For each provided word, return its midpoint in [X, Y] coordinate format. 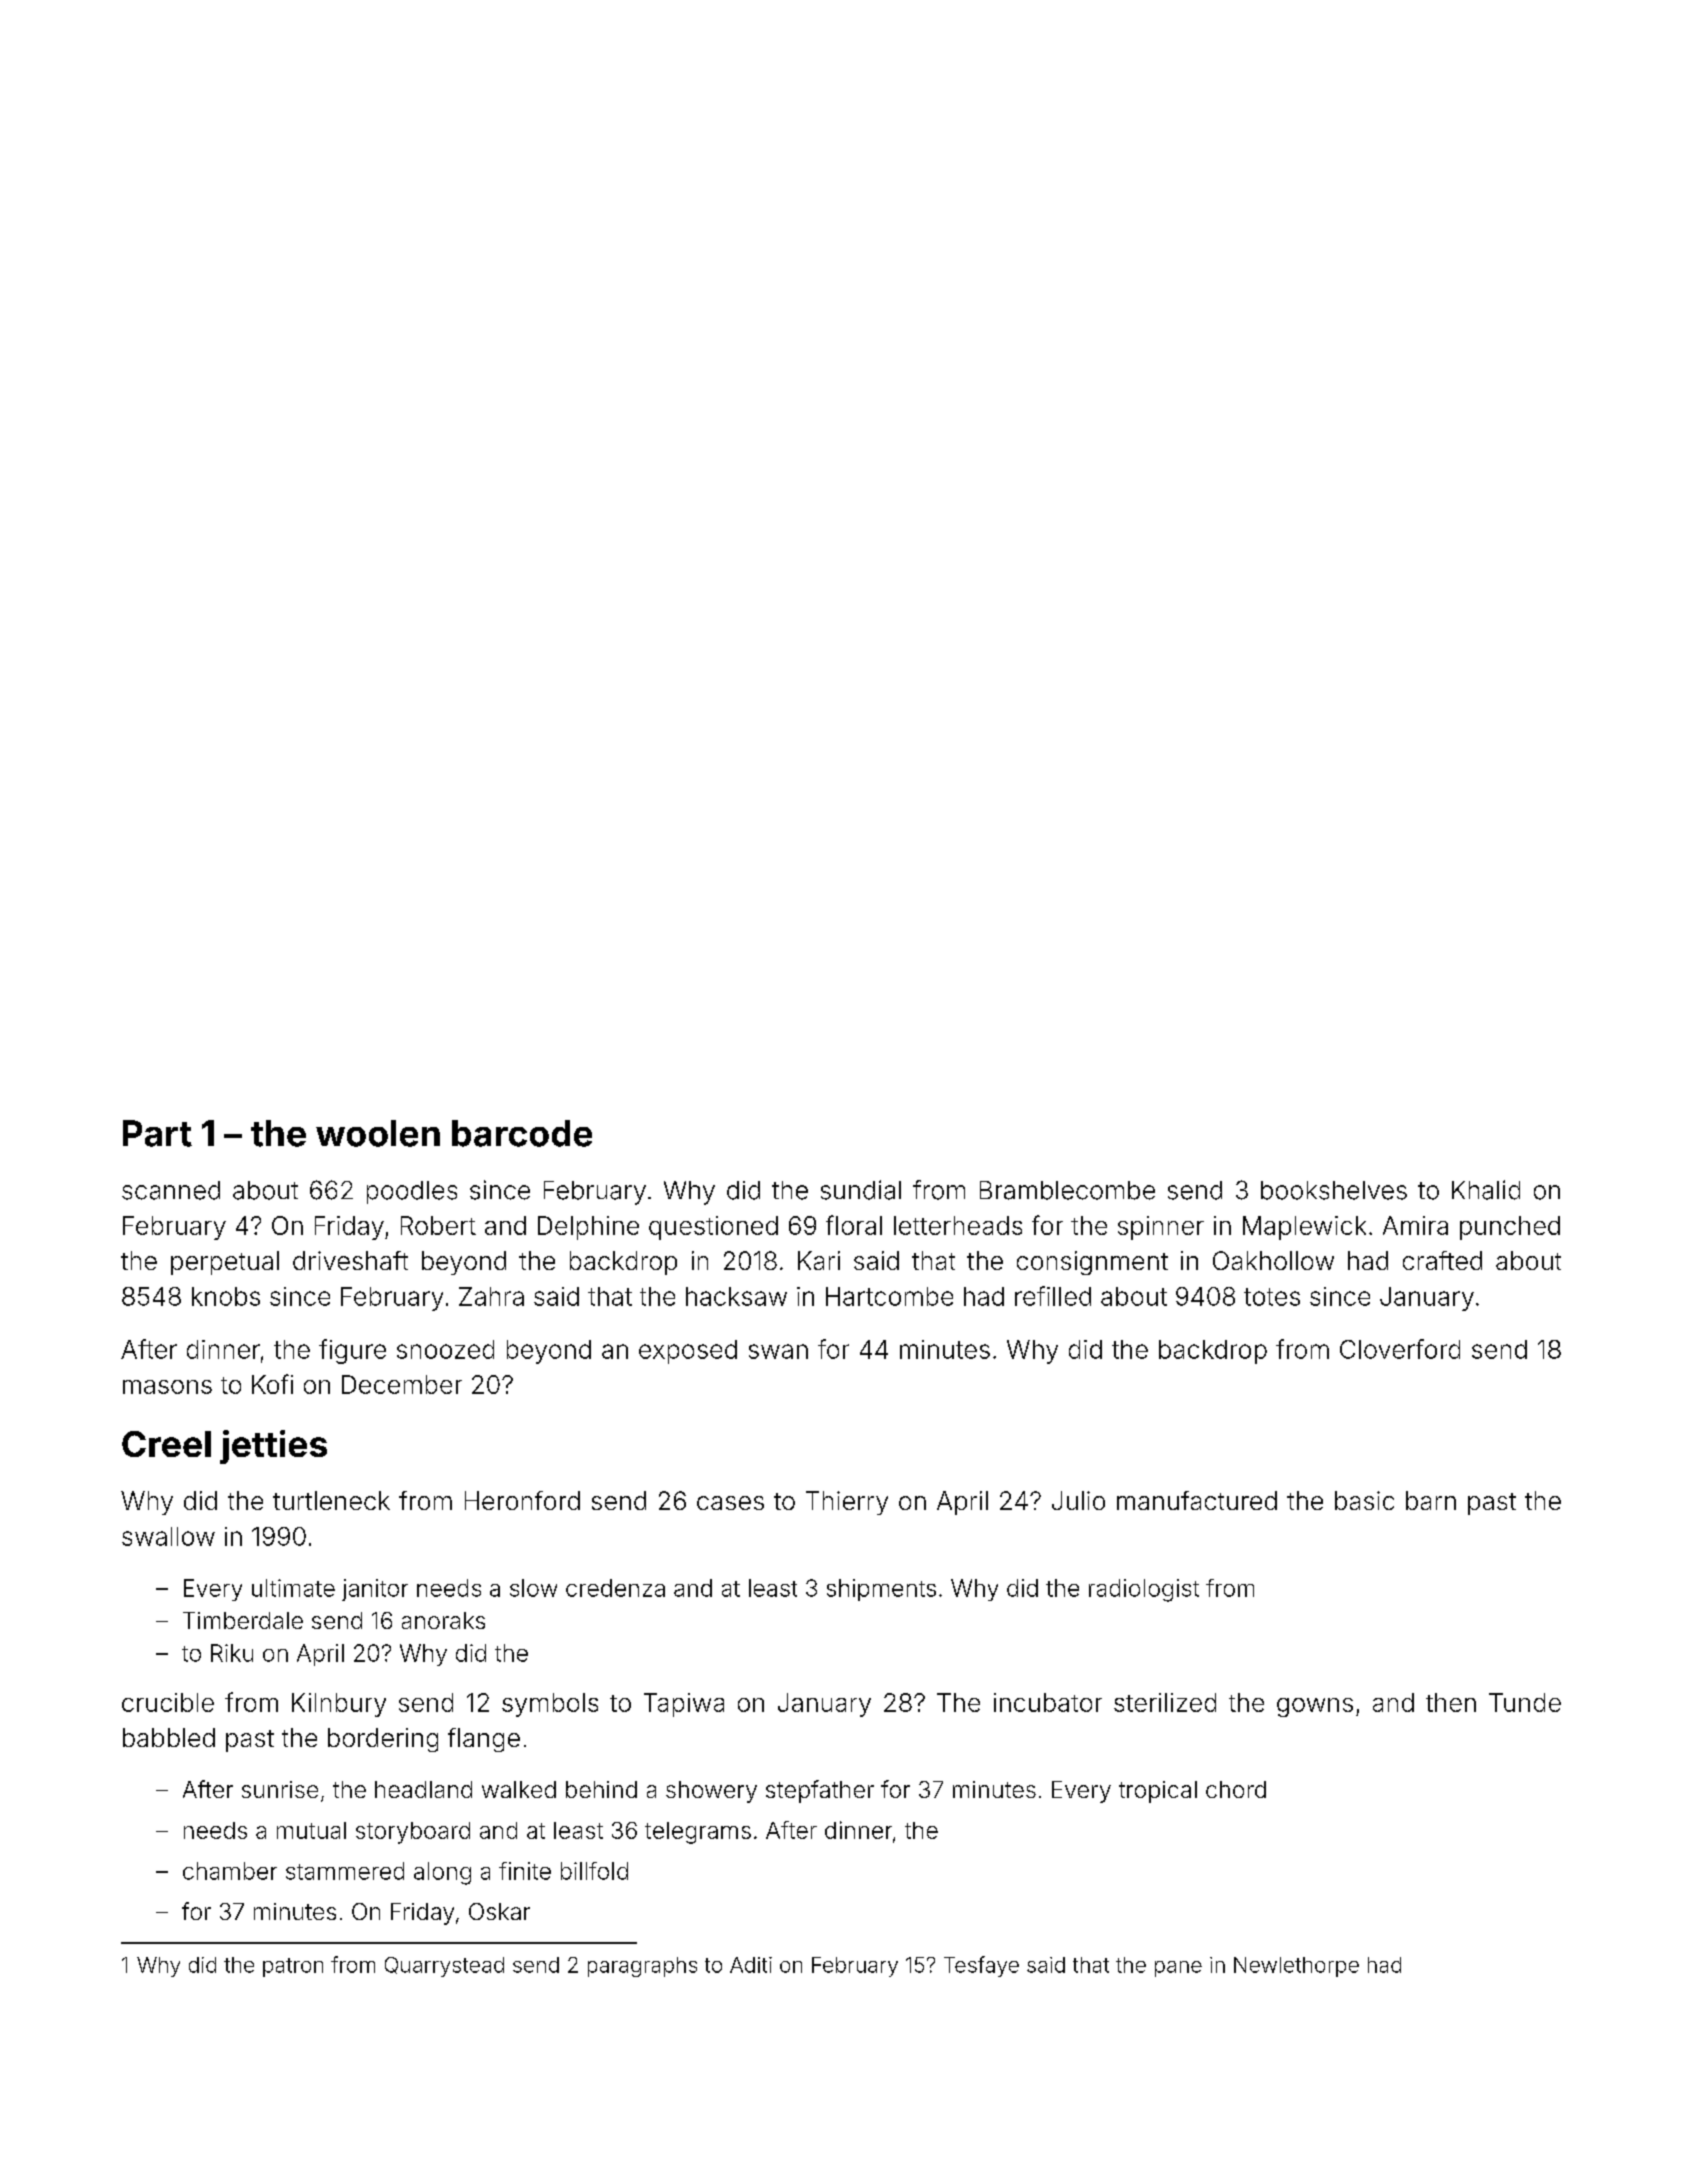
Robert [438, 1225]
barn [1431, 1500]
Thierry [847, 1503]
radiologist [1144, 1590]
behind [601, 1789]
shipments [881, 1590]
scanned [171, 1190]
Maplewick [1304, 1228]
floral [854, 1225]
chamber [230, 1871]
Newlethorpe [1296, 1967]
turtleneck [331, 1500]
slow [533, 1588]
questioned [713, 1228]
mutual [311, 1830]
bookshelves [1334, 1190]
